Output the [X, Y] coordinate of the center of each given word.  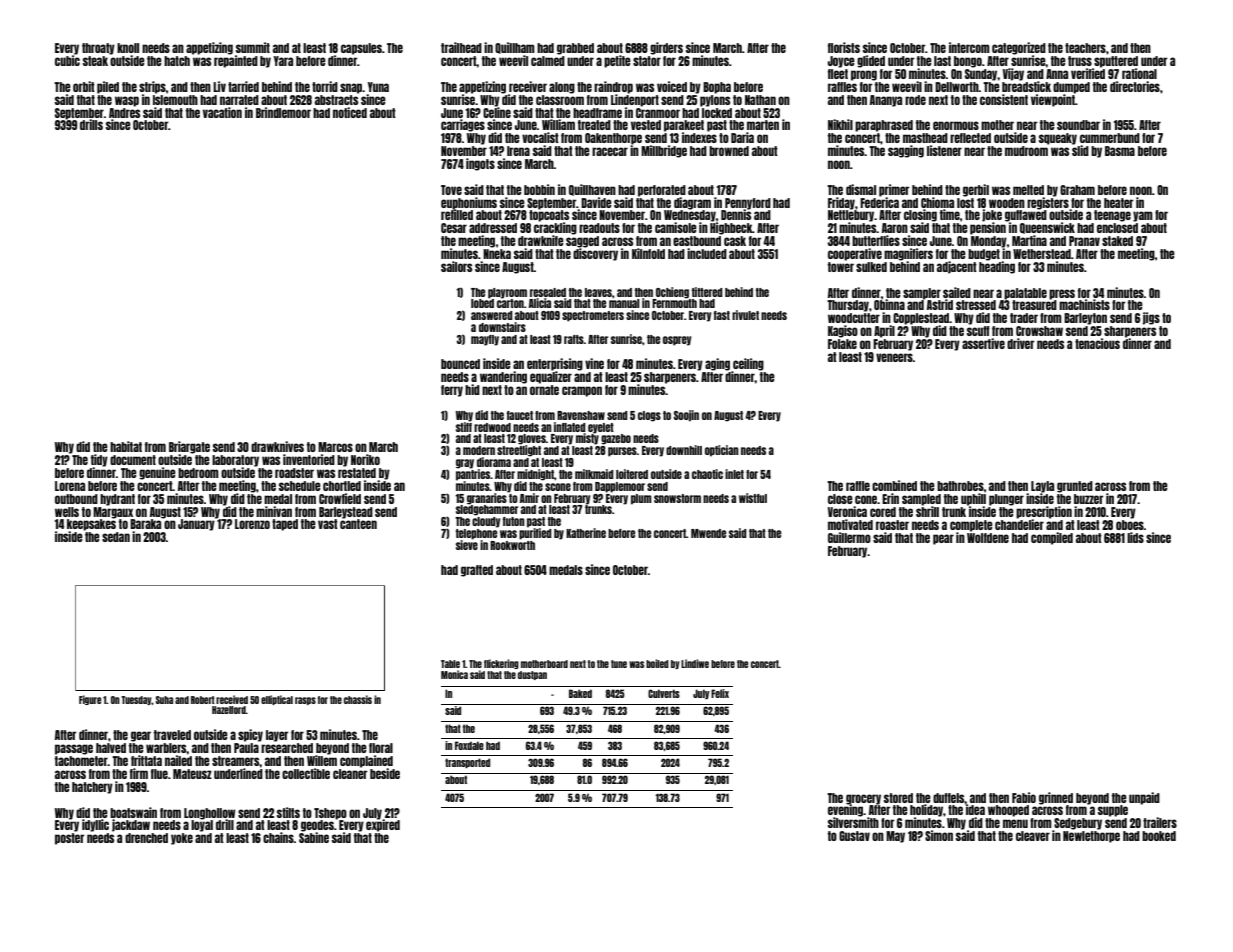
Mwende [708, 533]
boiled [657, 663]
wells [67, 512]
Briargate [189, 447]
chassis [358, 699]
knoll [128, 48]
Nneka [497, 254]
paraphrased [884, 126]
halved [111, 748]
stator [647, 61]
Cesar [454, 228]
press [1062, 294]
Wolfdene [988, 538]
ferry [452, 391]
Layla [1042, 487]
